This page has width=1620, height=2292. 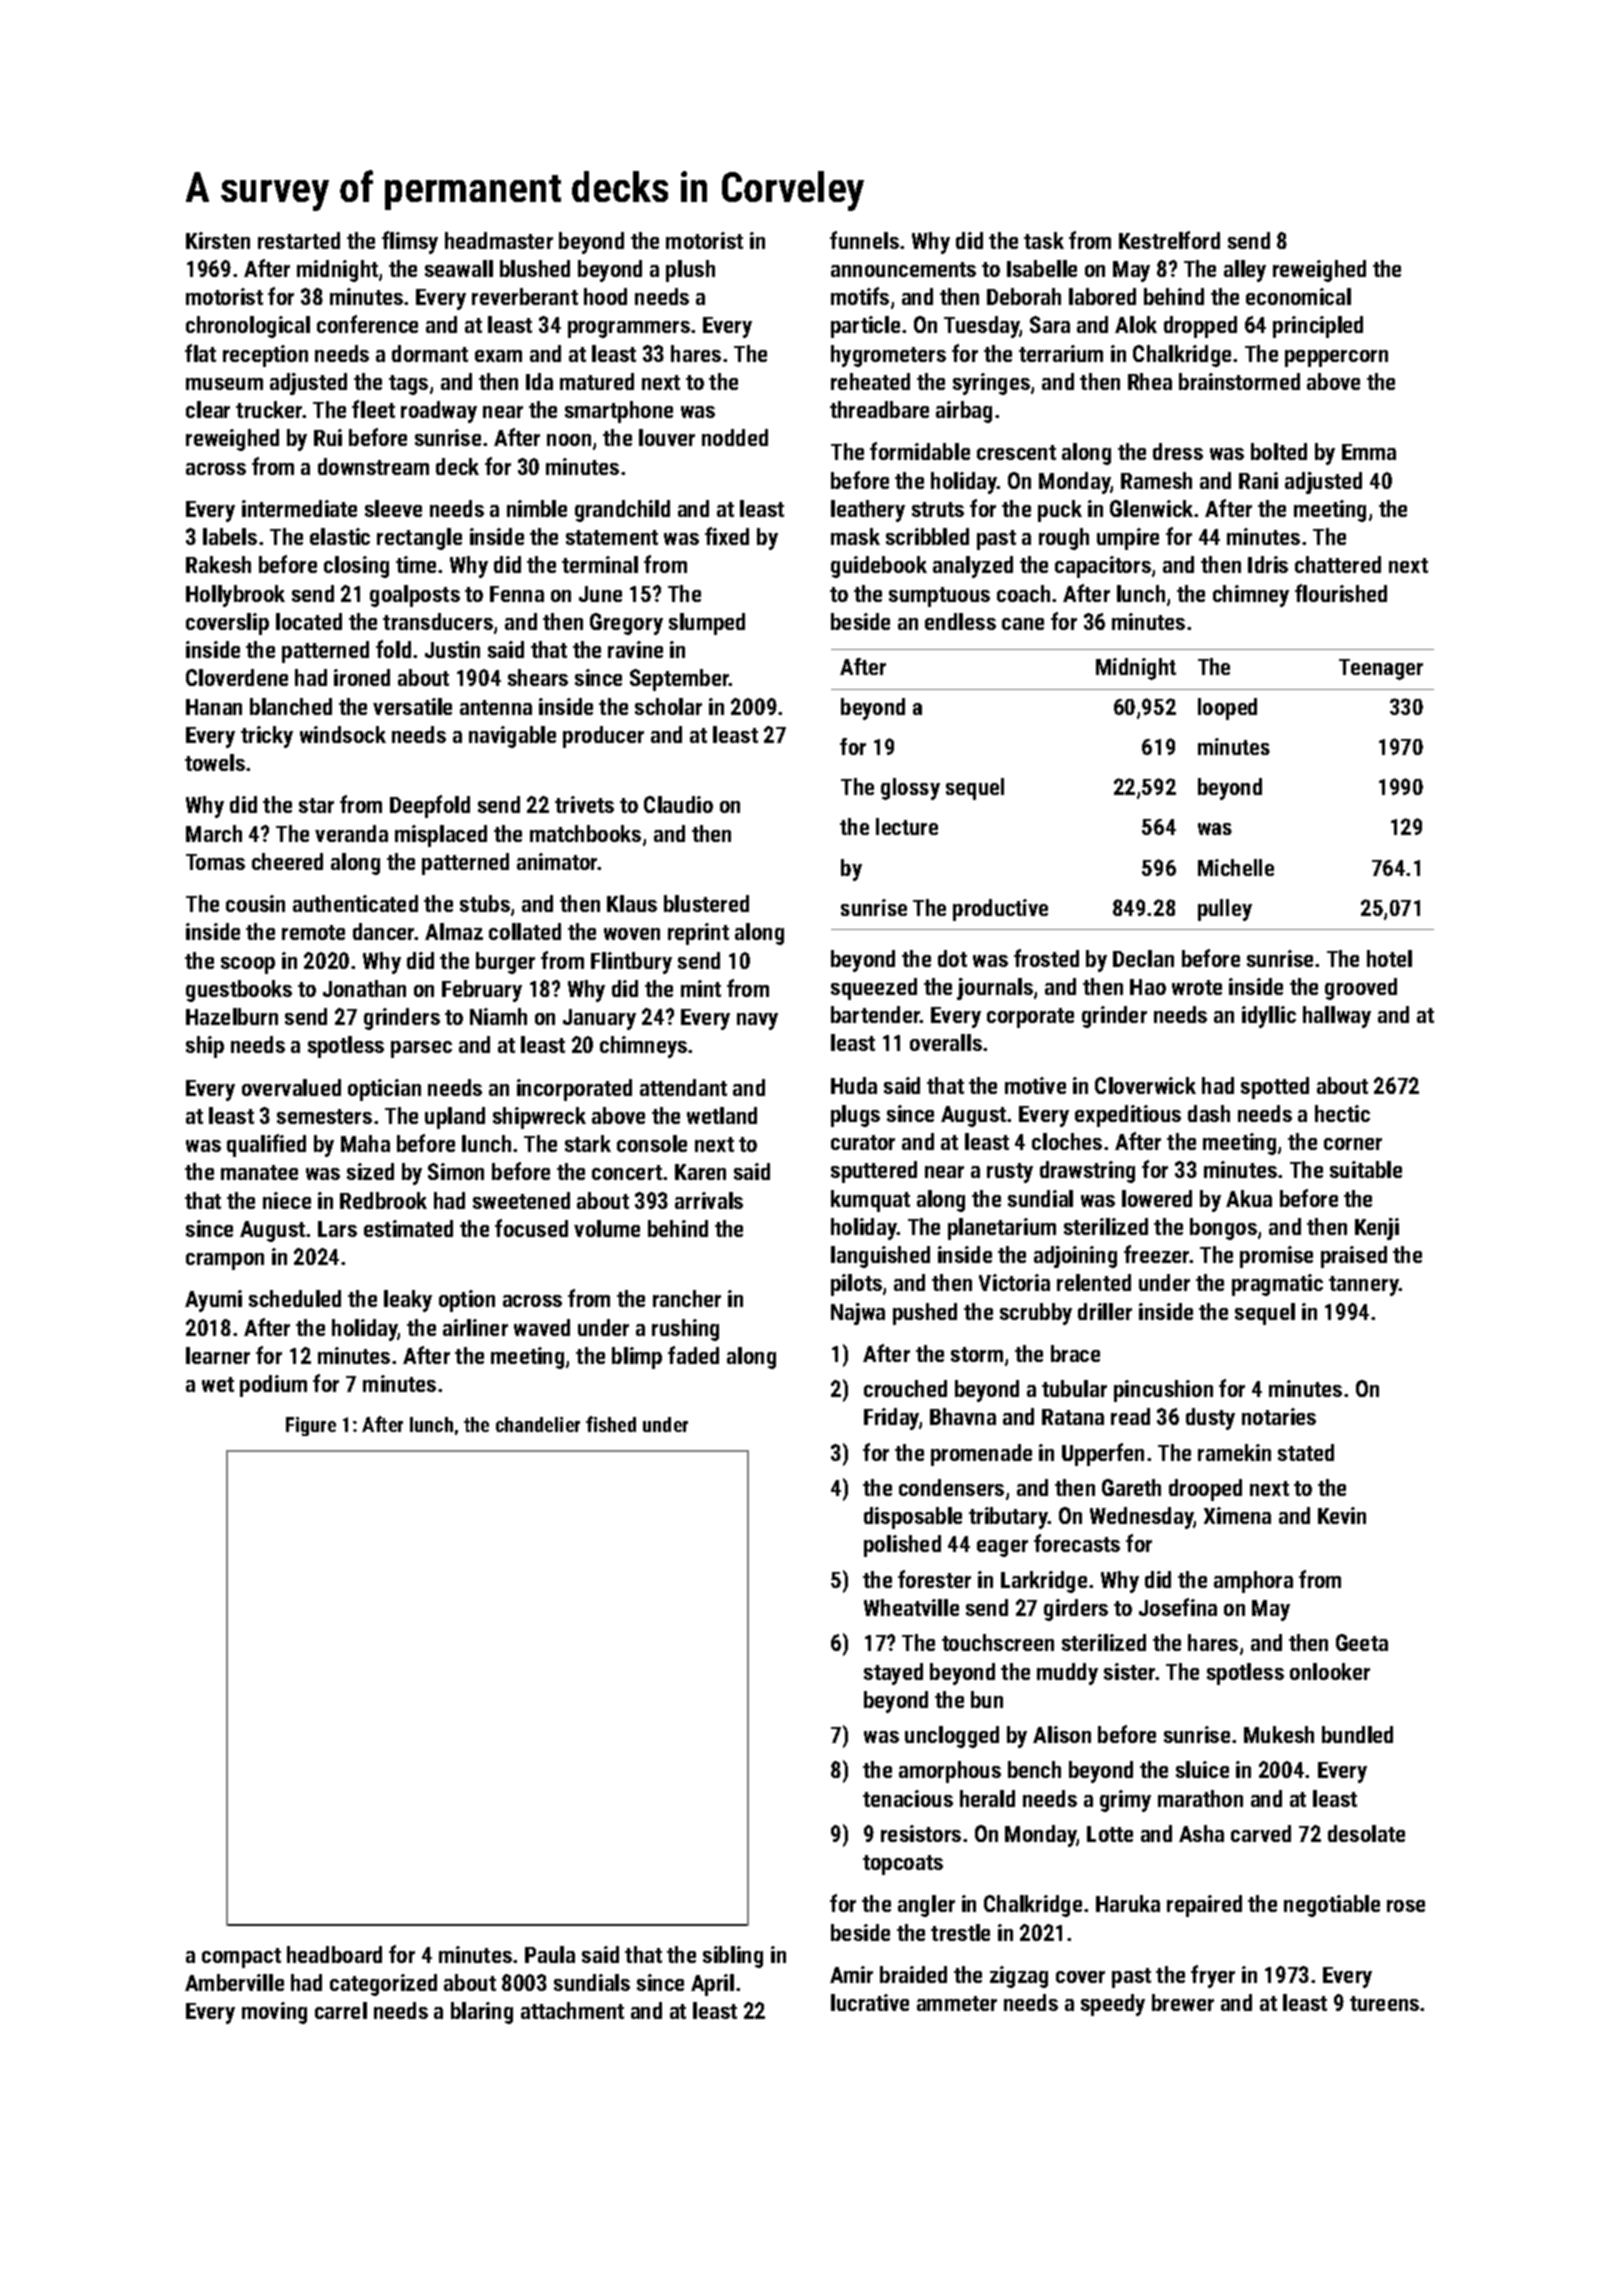 What do you see at coordinates (362, 677) in the page?
I see `ironed` at bounding box center [362, 677].
